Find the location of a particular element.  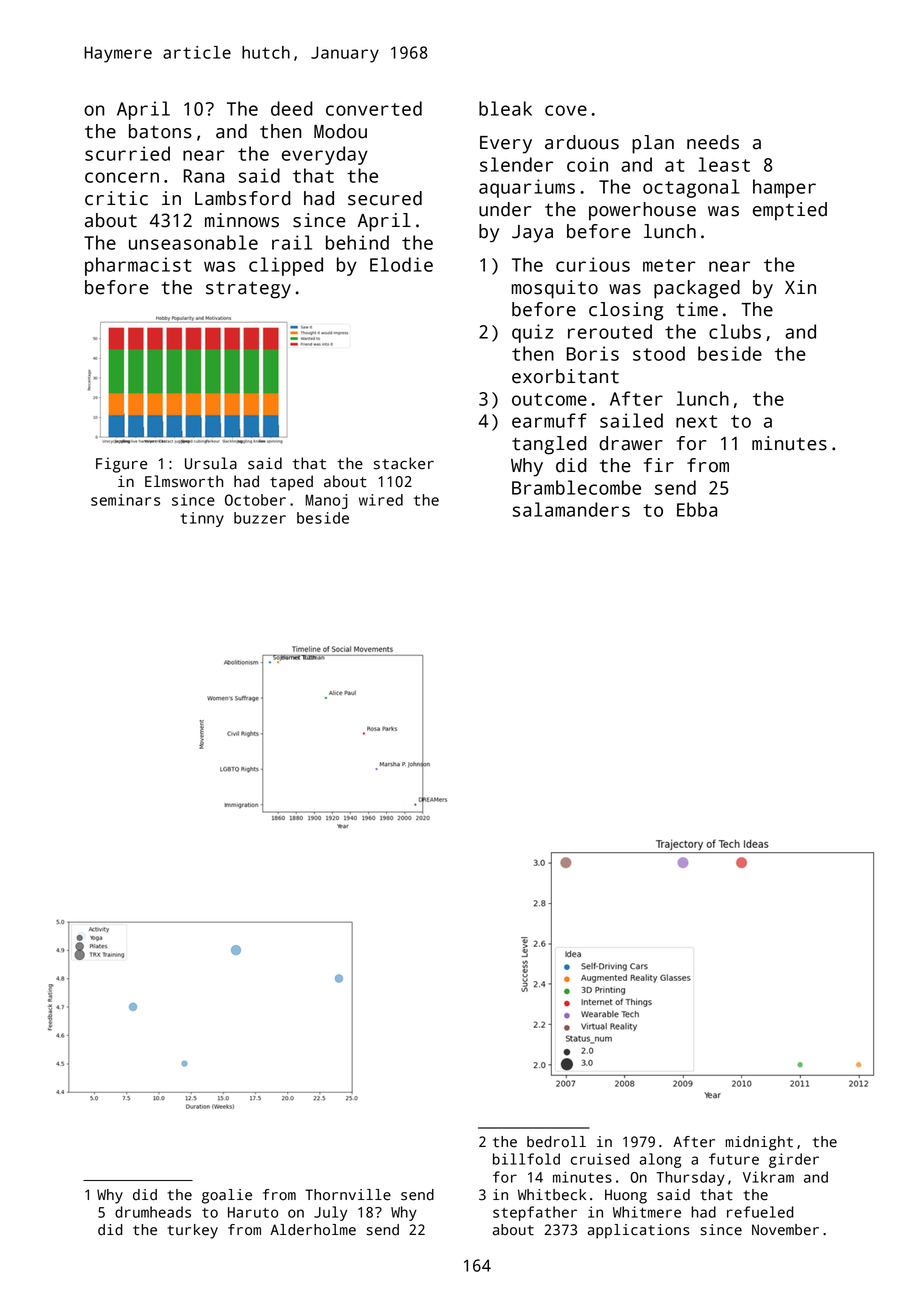

strategy is located at coordinates (248, 290).
